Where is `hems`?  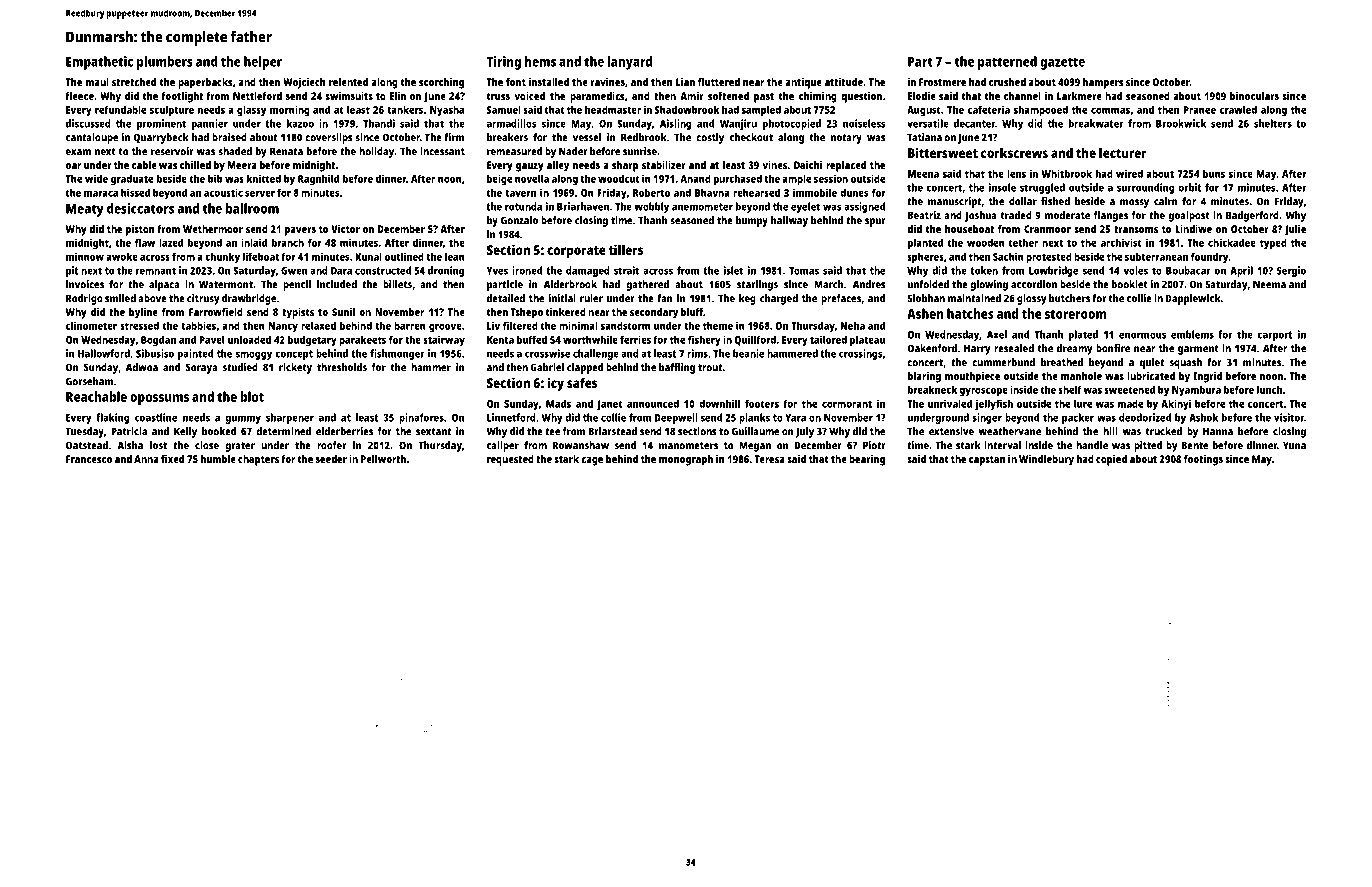 hems is located at coordinates (540, 61).
